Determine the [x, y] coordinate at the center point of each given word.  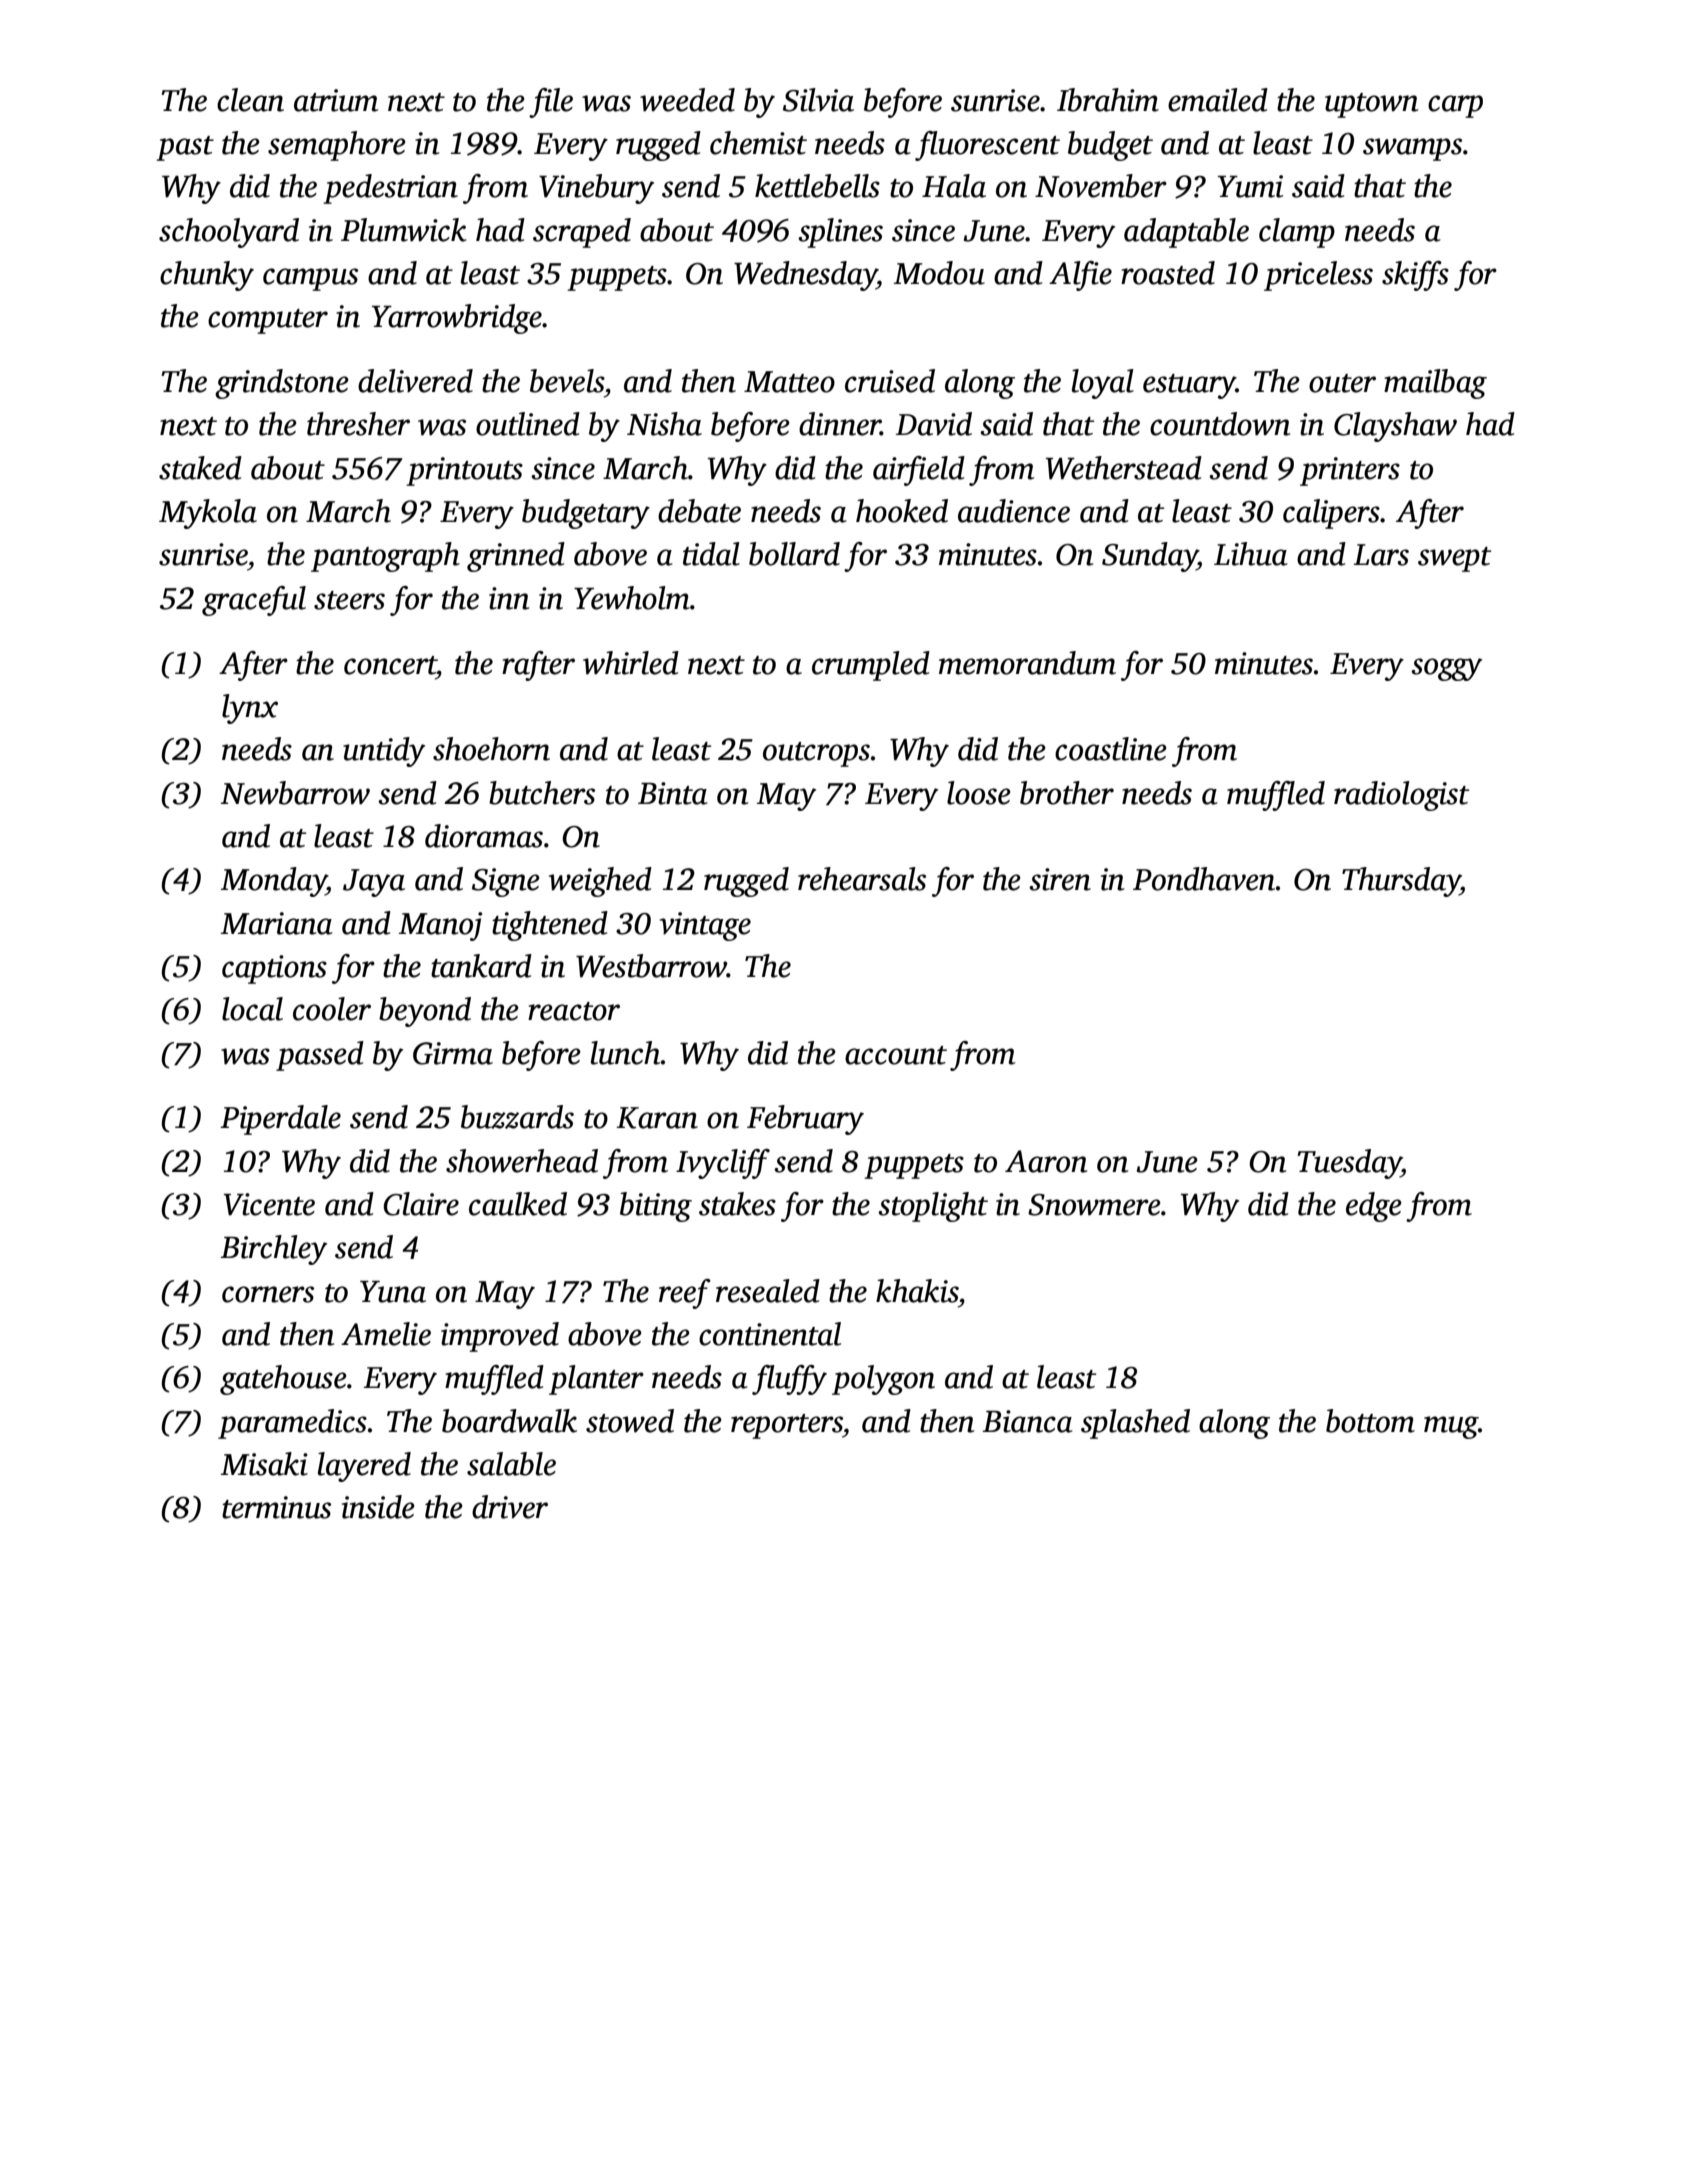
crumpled [871, 666]
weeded [687, 100]
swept [1454, 559]
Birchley [274, 1250]
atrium [336, 100]
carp [1455, 106]
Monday [274, 882]
